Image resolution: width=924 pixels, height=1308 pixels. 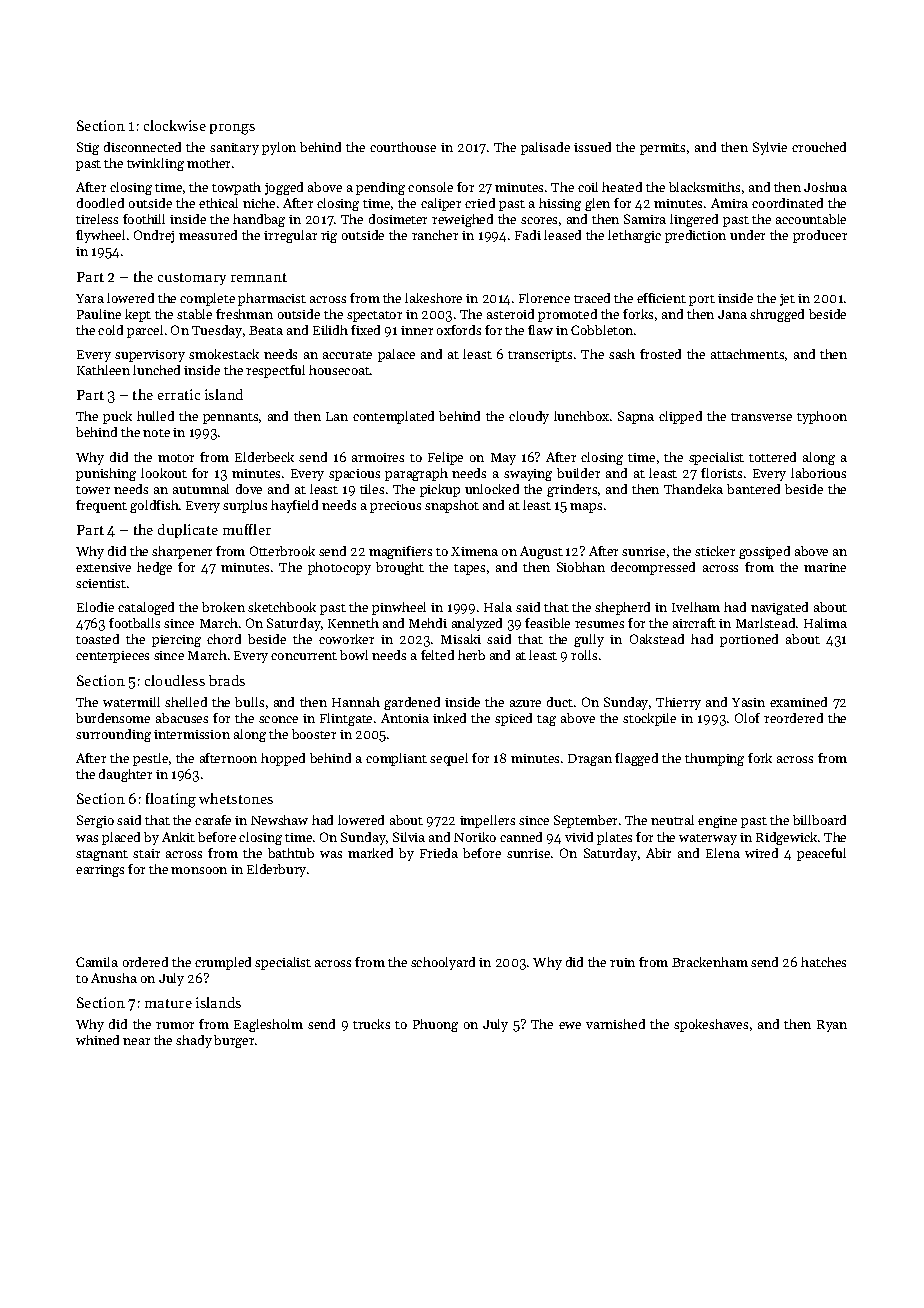 I want to click on Olof, so click(x=747, y=718).
